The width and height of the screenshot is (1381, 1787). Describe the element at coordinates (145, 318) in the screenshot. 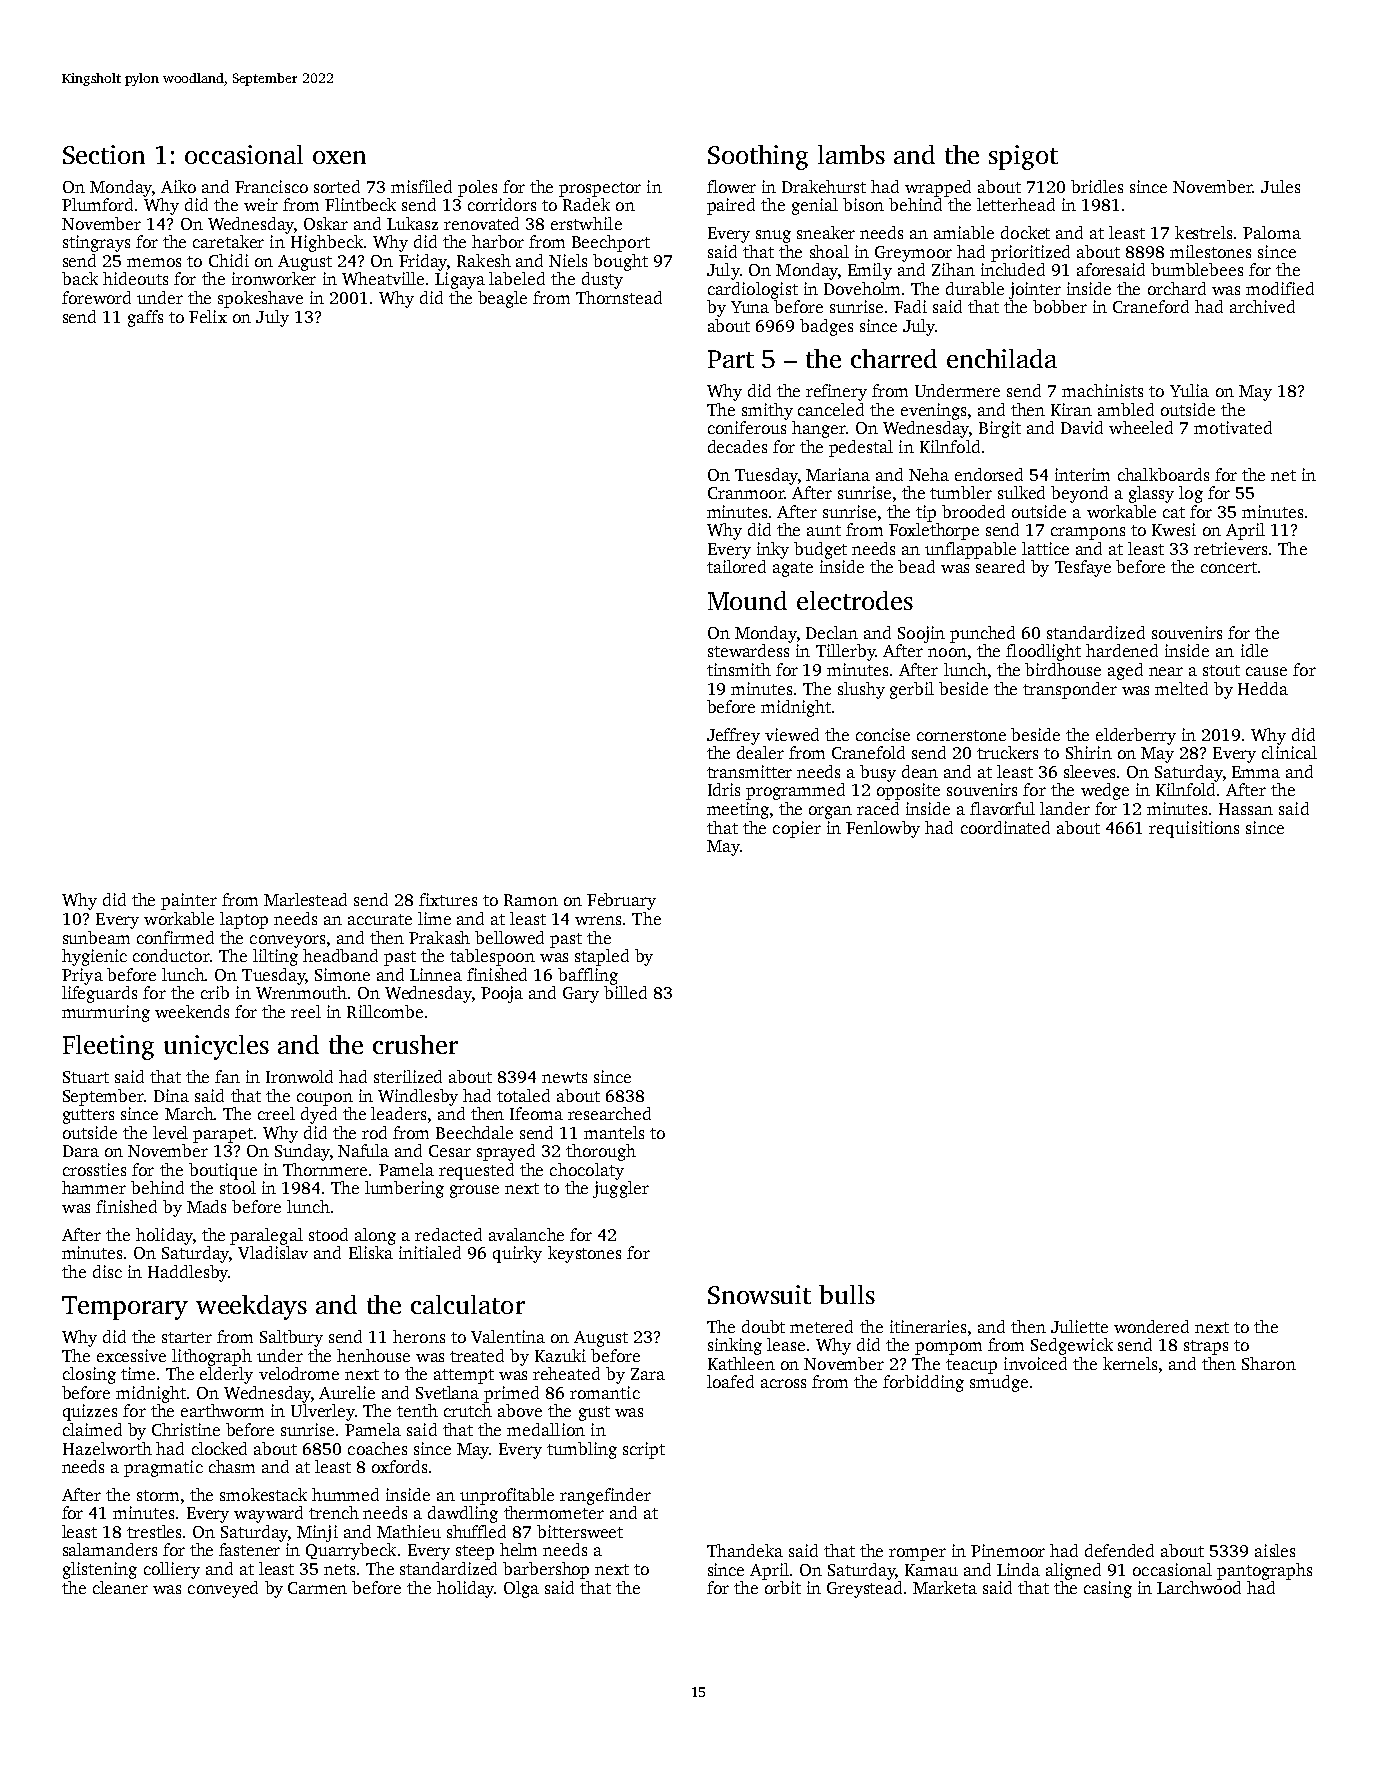

I see `gaffs` at that location.
